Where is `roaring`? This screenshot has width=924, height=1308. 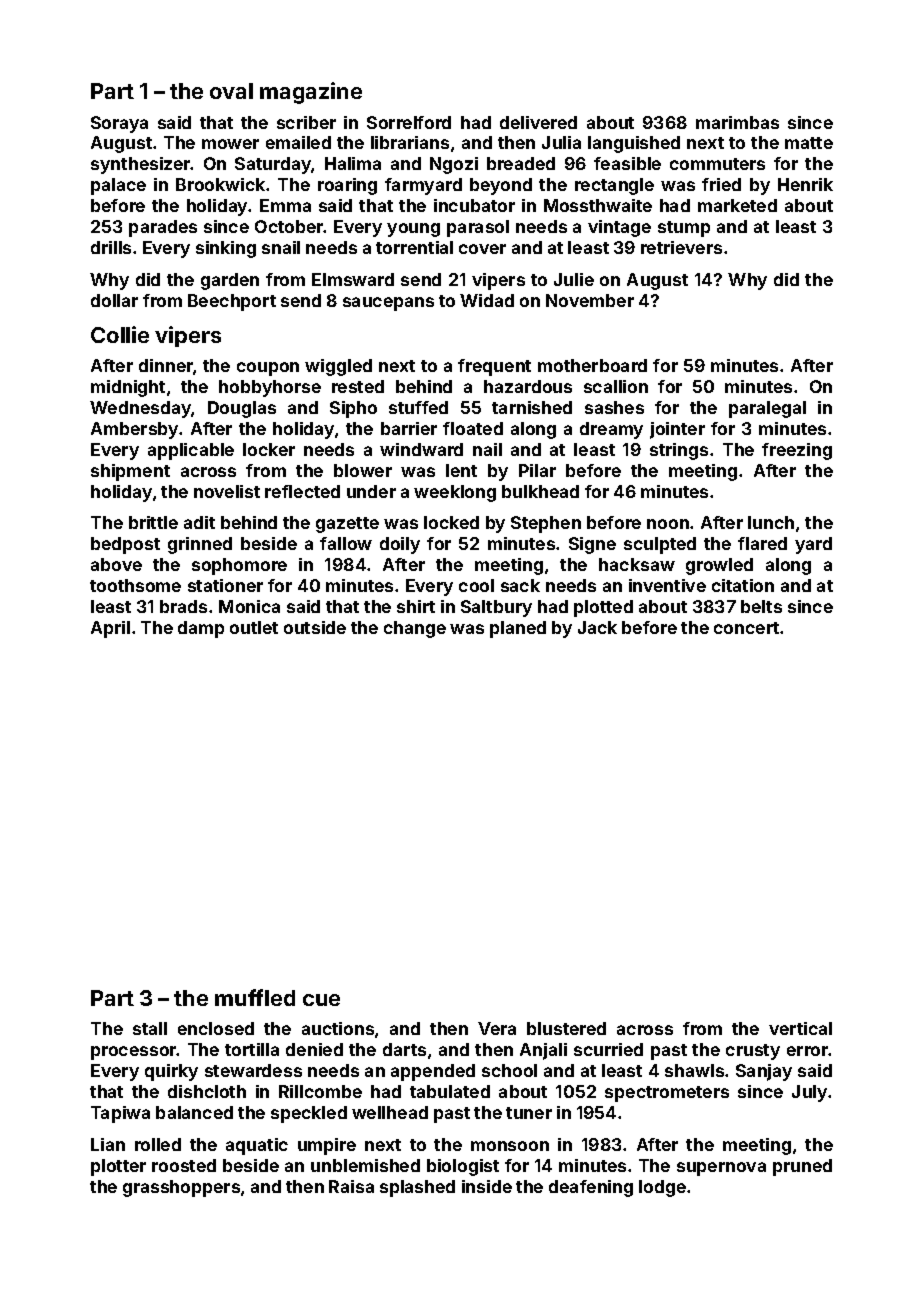 roaring is located at coordinates (347, 186).
